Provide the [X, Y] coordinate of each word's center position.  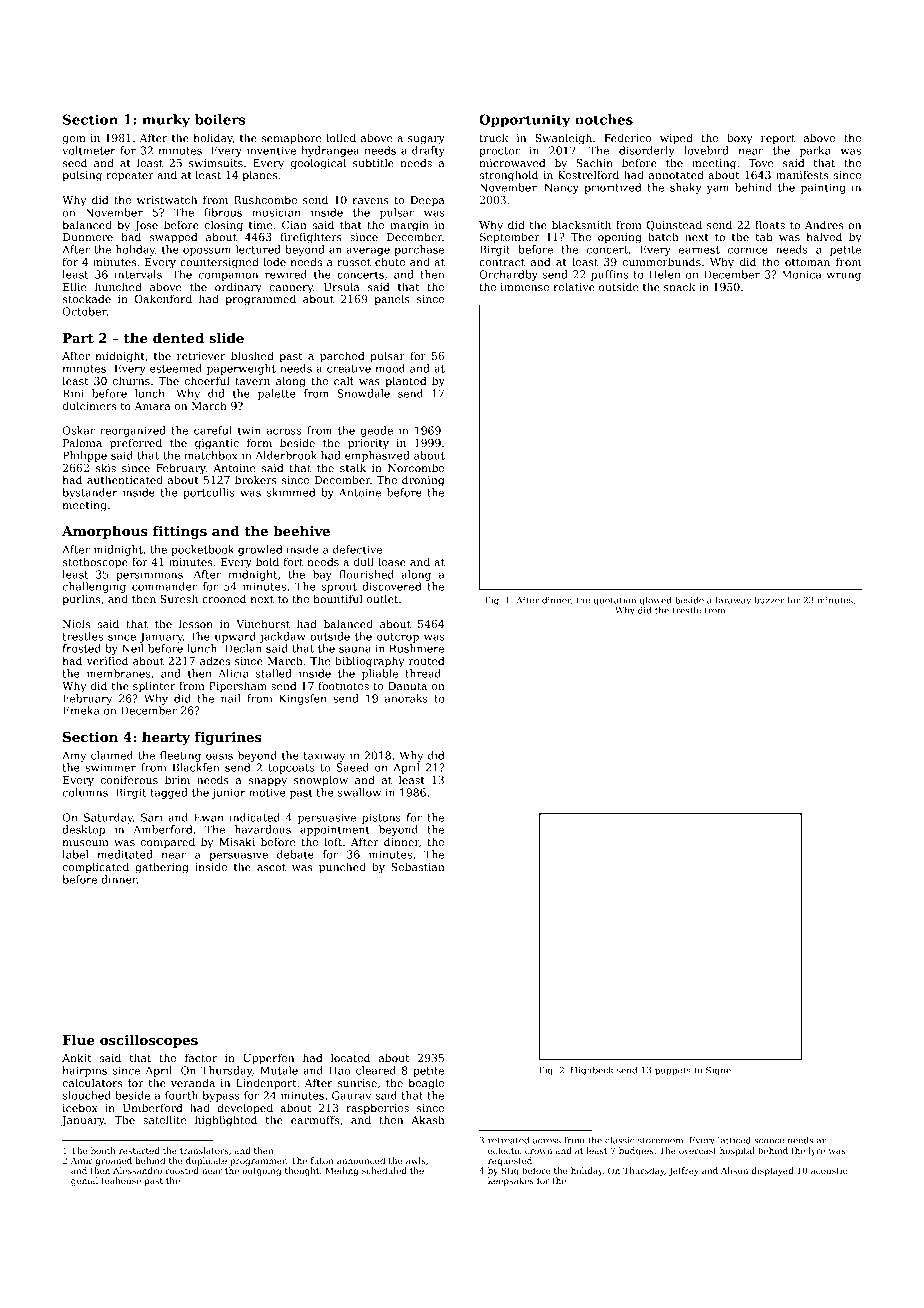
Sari [152, 817]
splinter [154, 686]
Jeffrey [684, 1171]
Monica [802, 274]
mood [390, 368]
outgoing [261, 1171]
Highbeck [592, 1071]
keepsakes [511, 1181]
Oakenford [163, 298]
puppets [673, 1071]
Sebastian [418, 866]
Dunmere [88, 237]
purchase [419, 250]
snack [679, 286]
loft [333, 841]
